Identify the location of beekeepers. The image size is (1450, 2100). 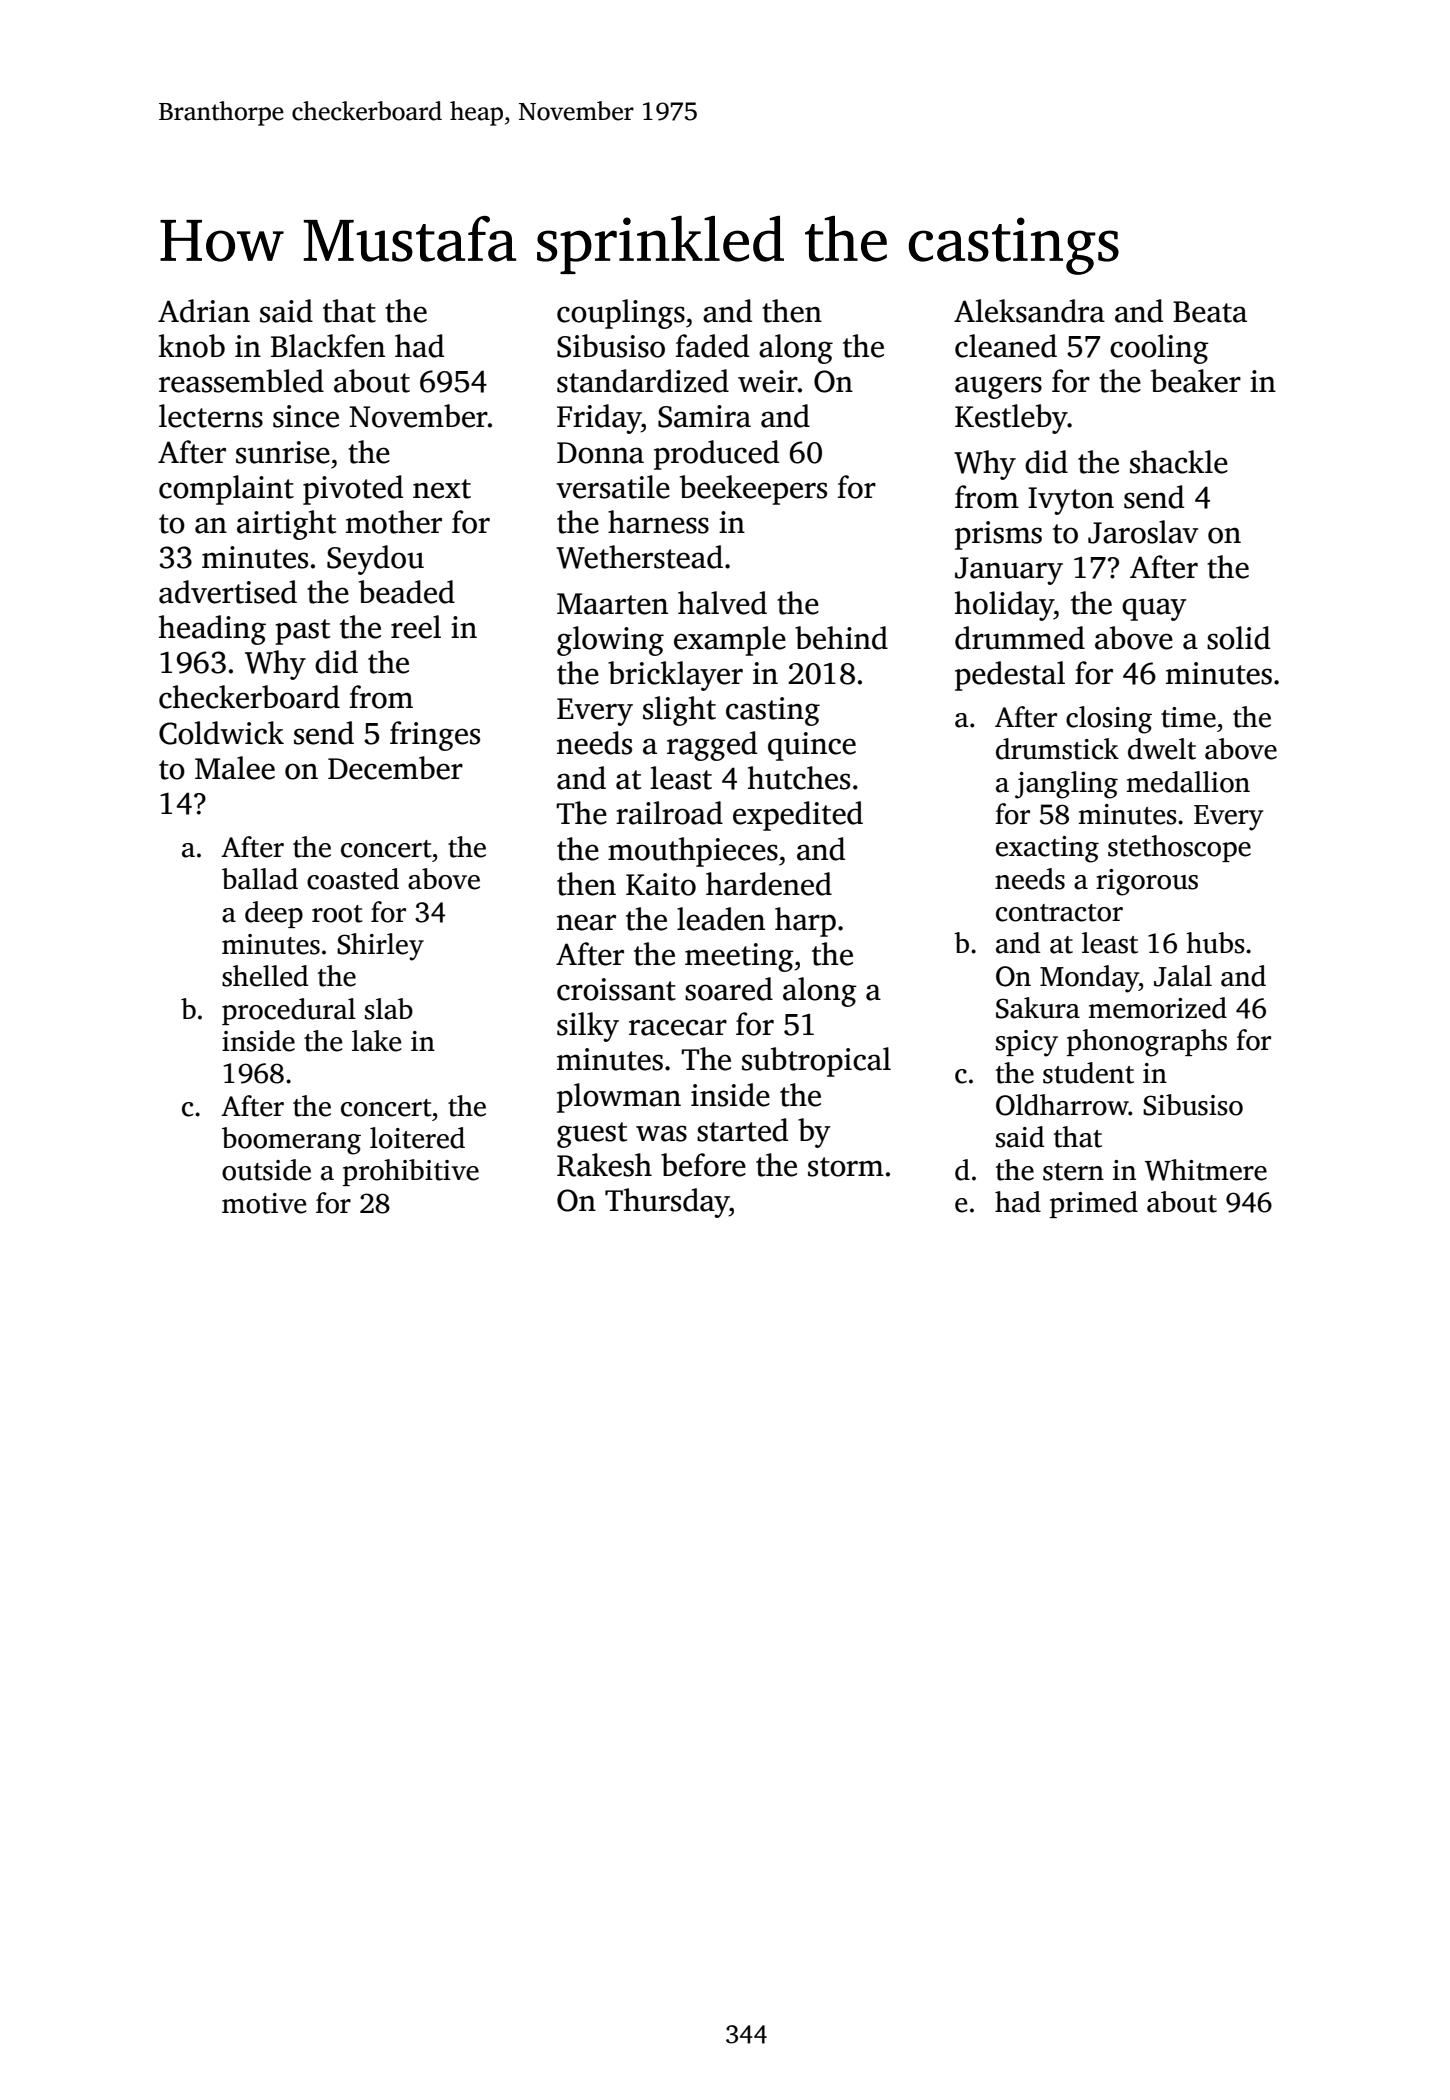
(753, 490).
